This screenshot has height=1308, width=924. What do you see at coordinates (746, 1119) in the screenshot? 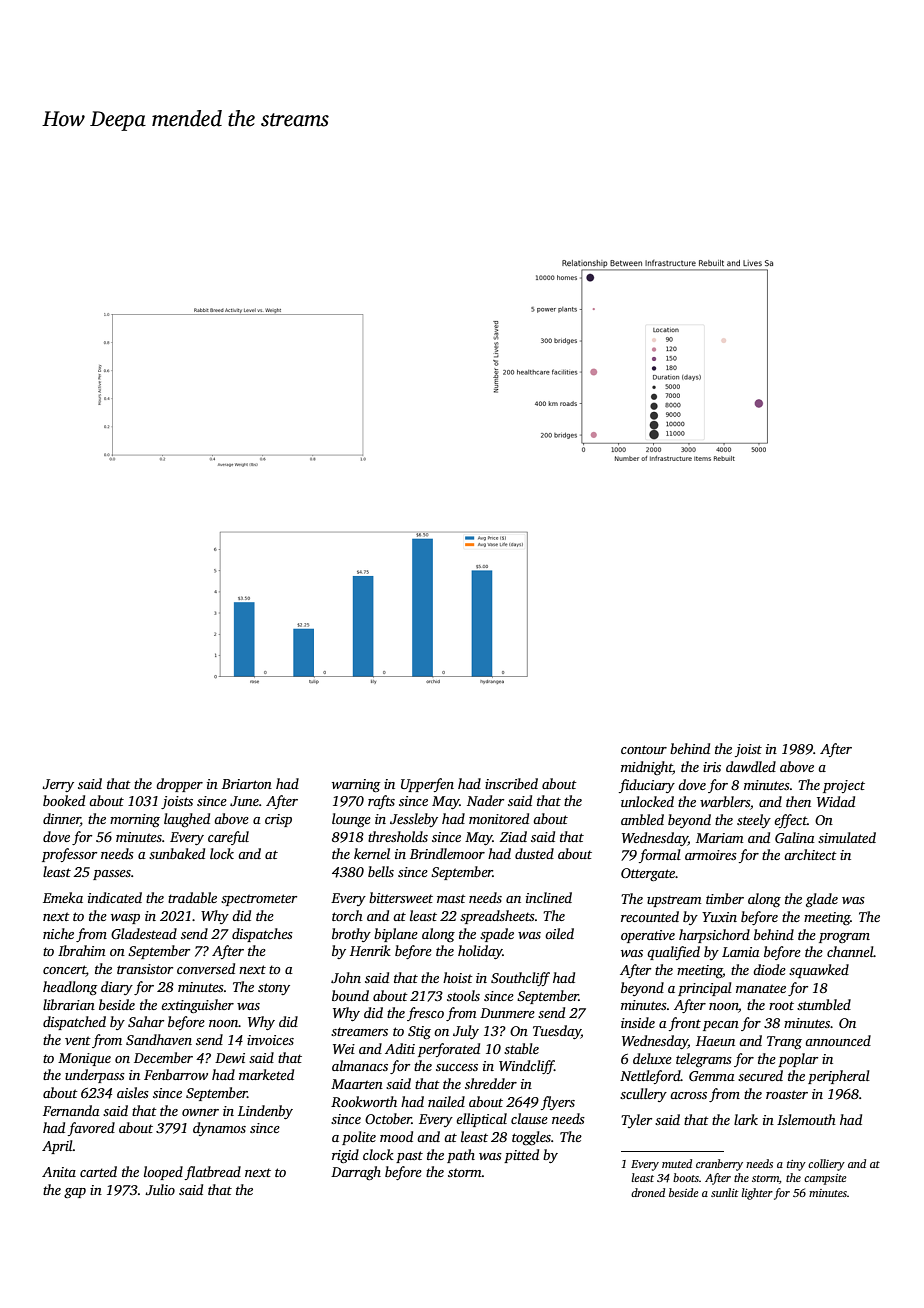
I see `lark` at bounding box center [746, 1119].
